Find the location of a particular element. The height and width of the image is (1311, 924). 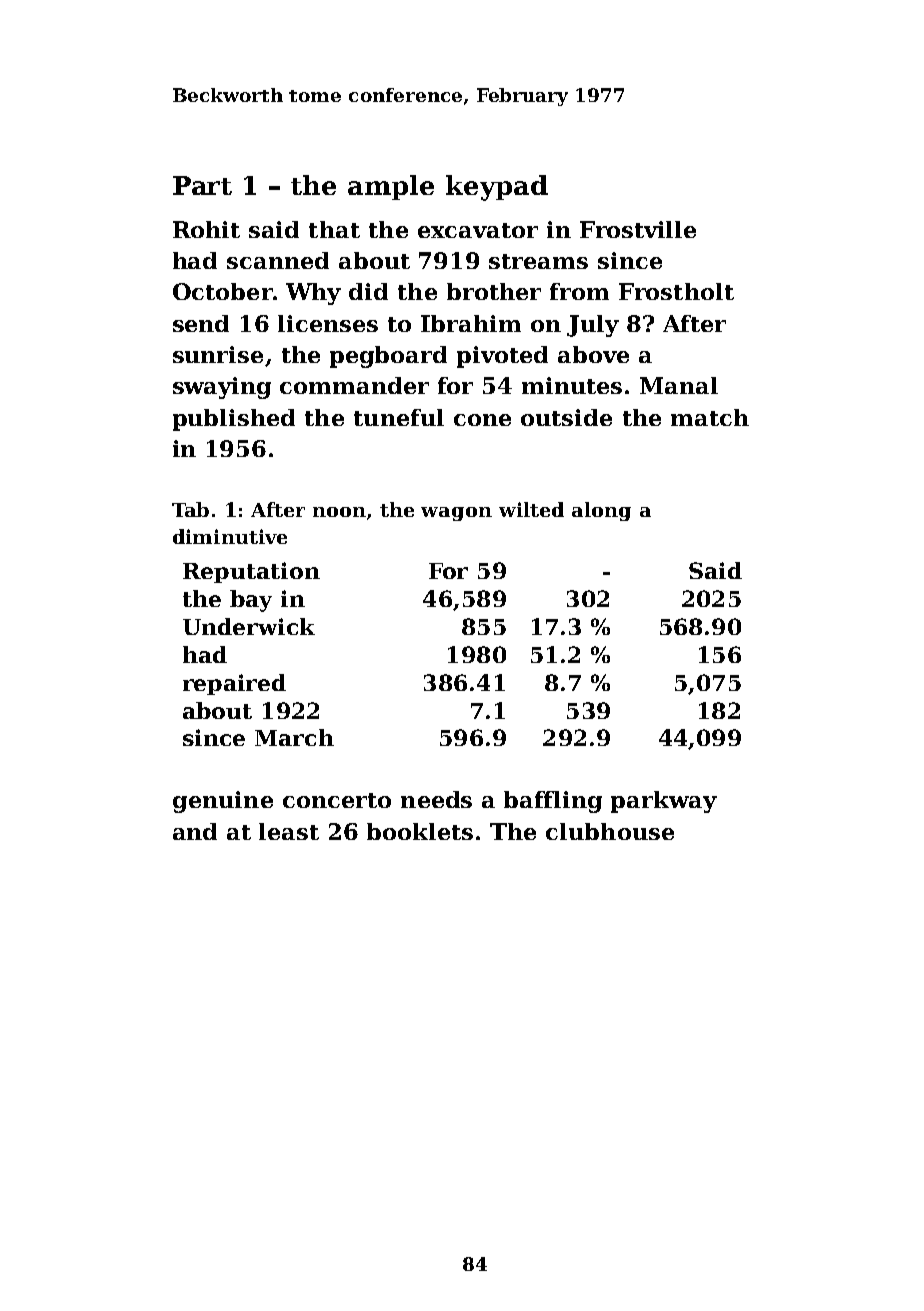

outside is located at coordinates (566, 417).
